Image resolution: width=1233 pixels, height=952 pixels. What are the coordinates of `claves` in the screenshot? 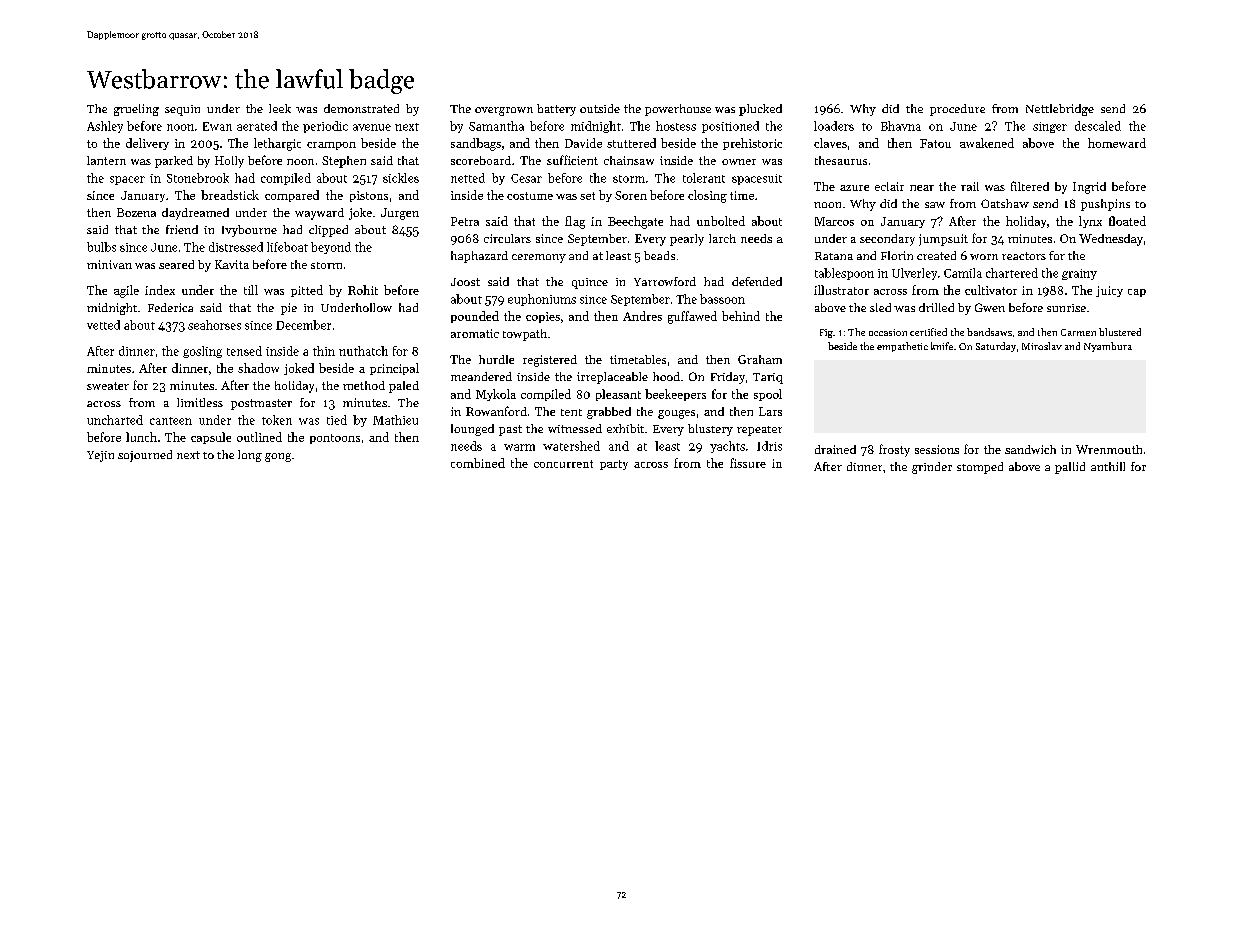 It's located at (830, 143).
